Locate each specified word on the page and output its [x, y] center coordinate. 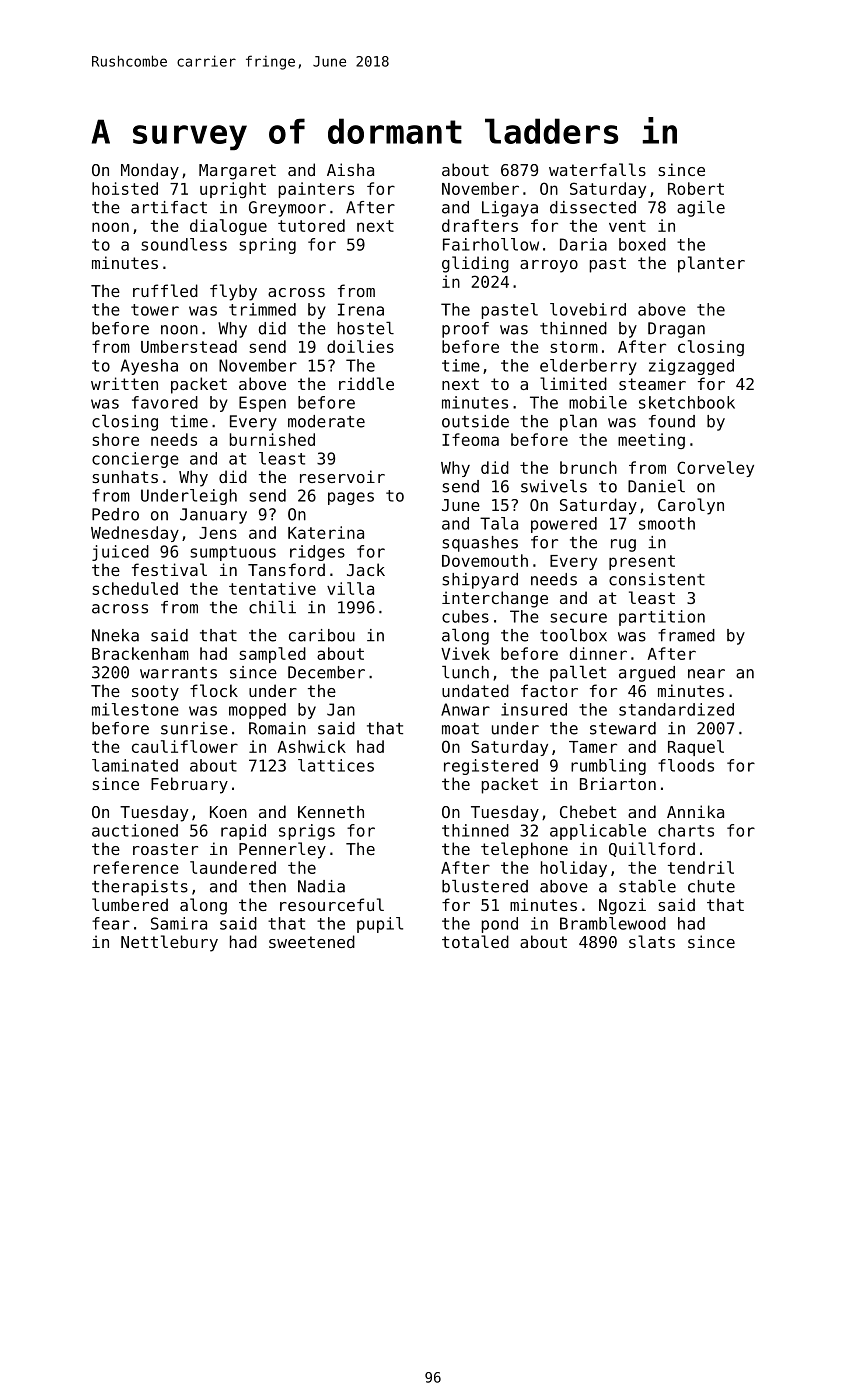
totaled [475, 941]
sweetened [312, 941]
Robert [696, 188]
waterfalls [597, 169]
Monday [150, 171]
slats [652, 941]
